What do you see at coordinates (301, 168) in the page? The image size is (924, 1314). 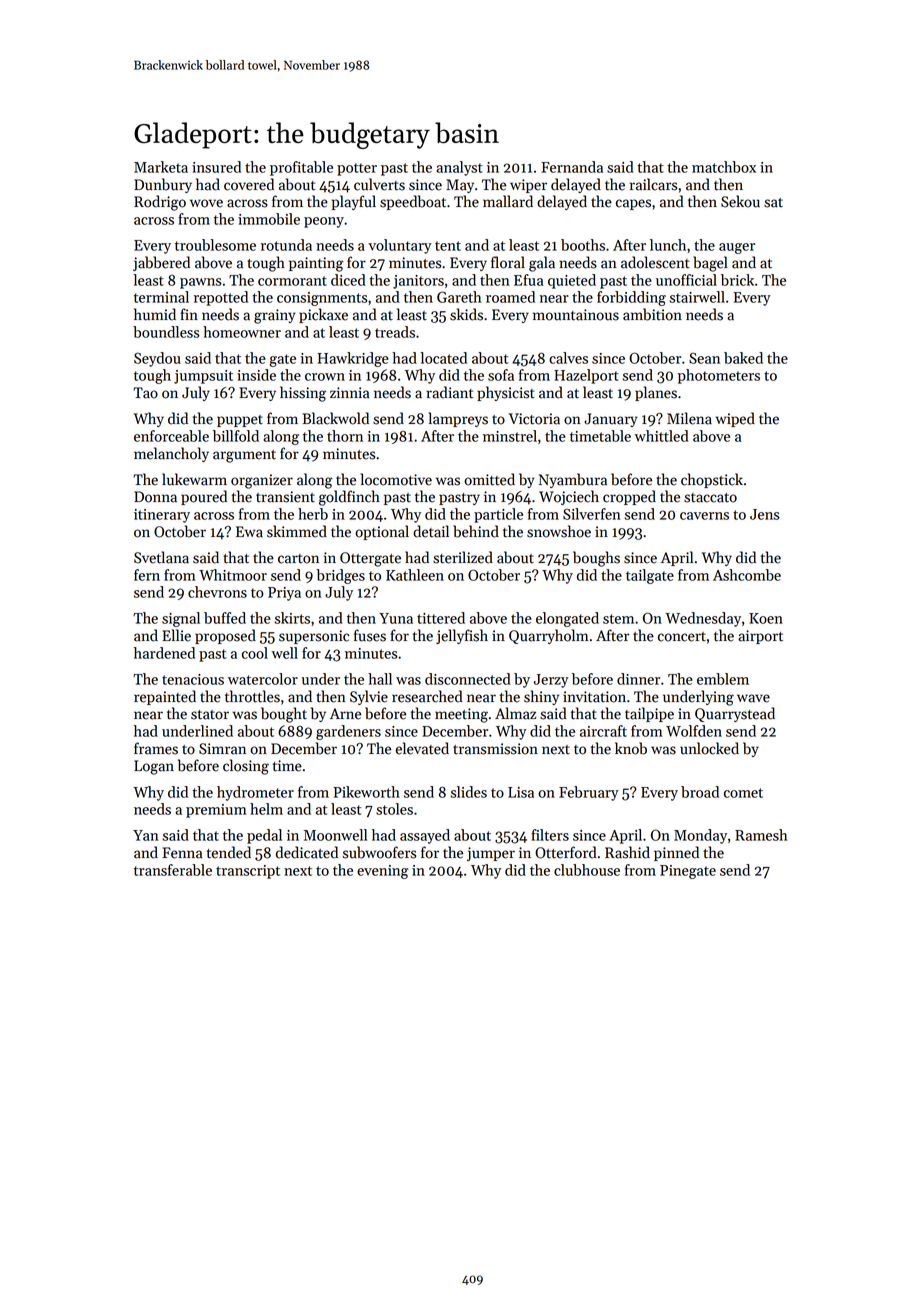 I see `profitable` at bounding box center [301, 168].
